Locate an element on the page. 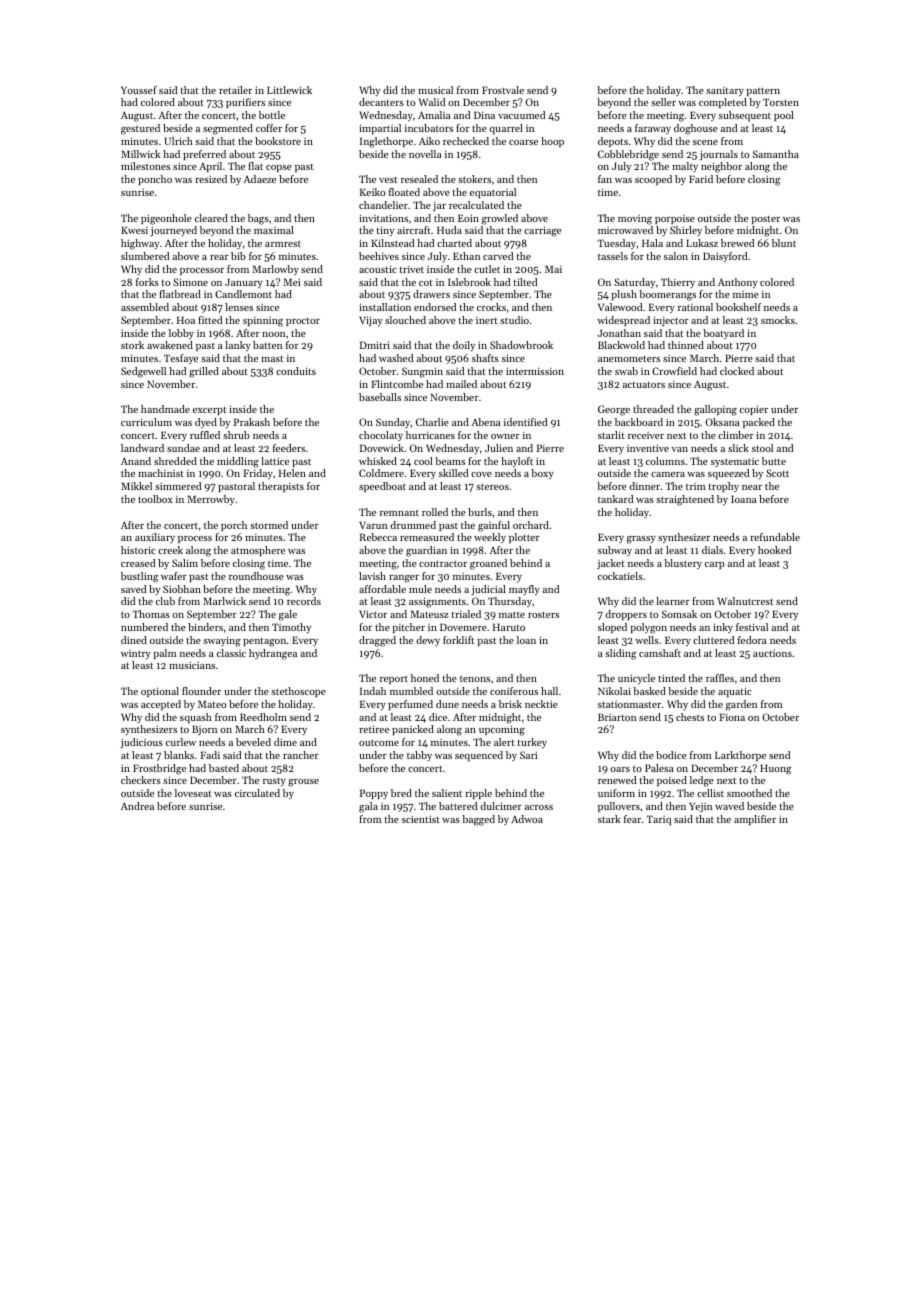 The width and height of the image is (924, 1308). Nikolai is located at coordinates (614, 691).
